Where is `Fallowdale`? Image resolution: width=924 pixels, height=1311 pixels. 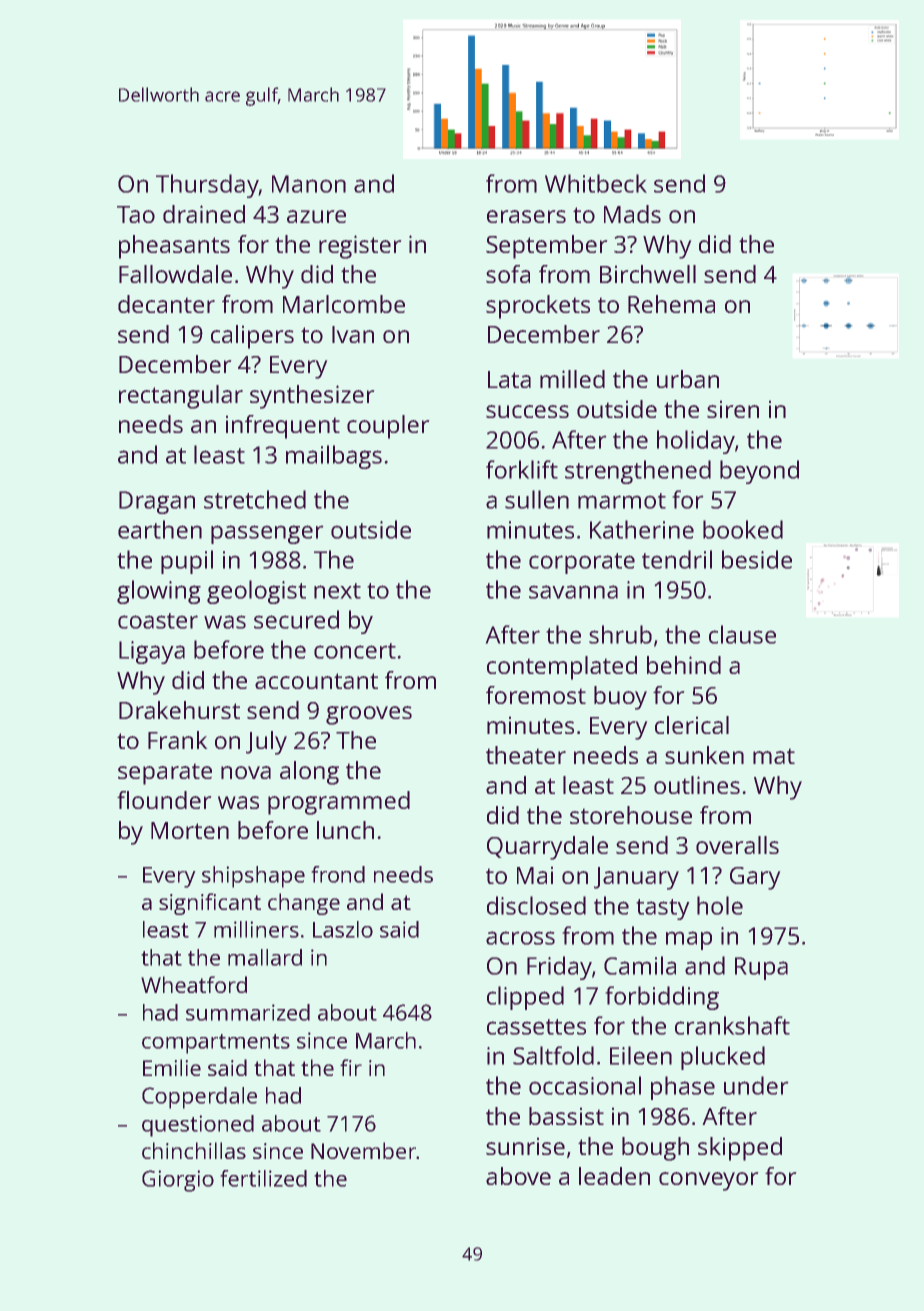 Fallowdale is located at coordinates (175, 274).
